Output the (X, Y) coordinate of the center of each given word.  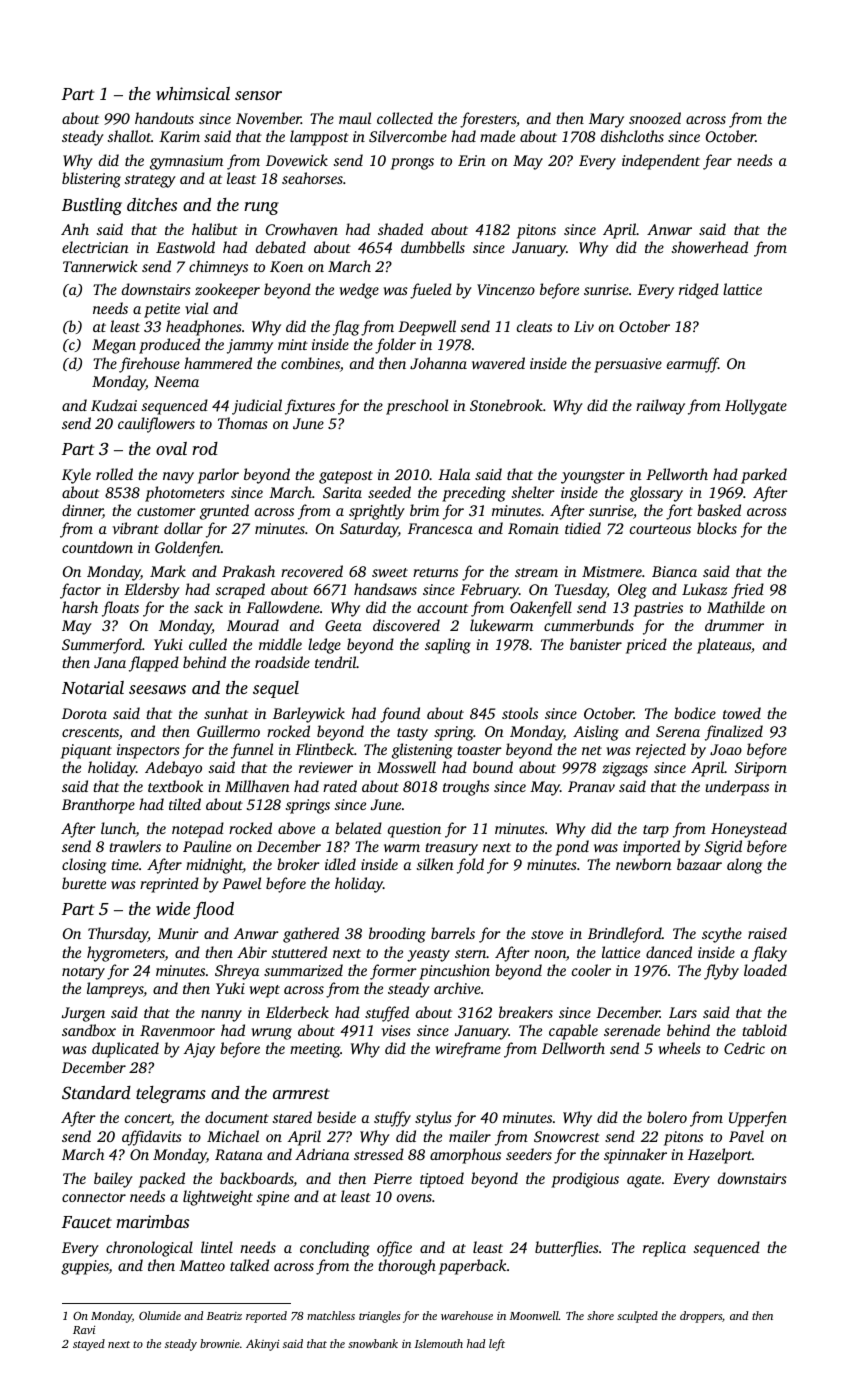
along (744, 866)
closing (84, 866)
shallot (129, 136)
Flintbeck (324, 749)
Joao (726, 749)
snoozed (655, 118)
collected (405, 118)
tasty (412, 734)
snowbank (373, 1343)
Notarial (93, 687)
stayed (89, 1345)
